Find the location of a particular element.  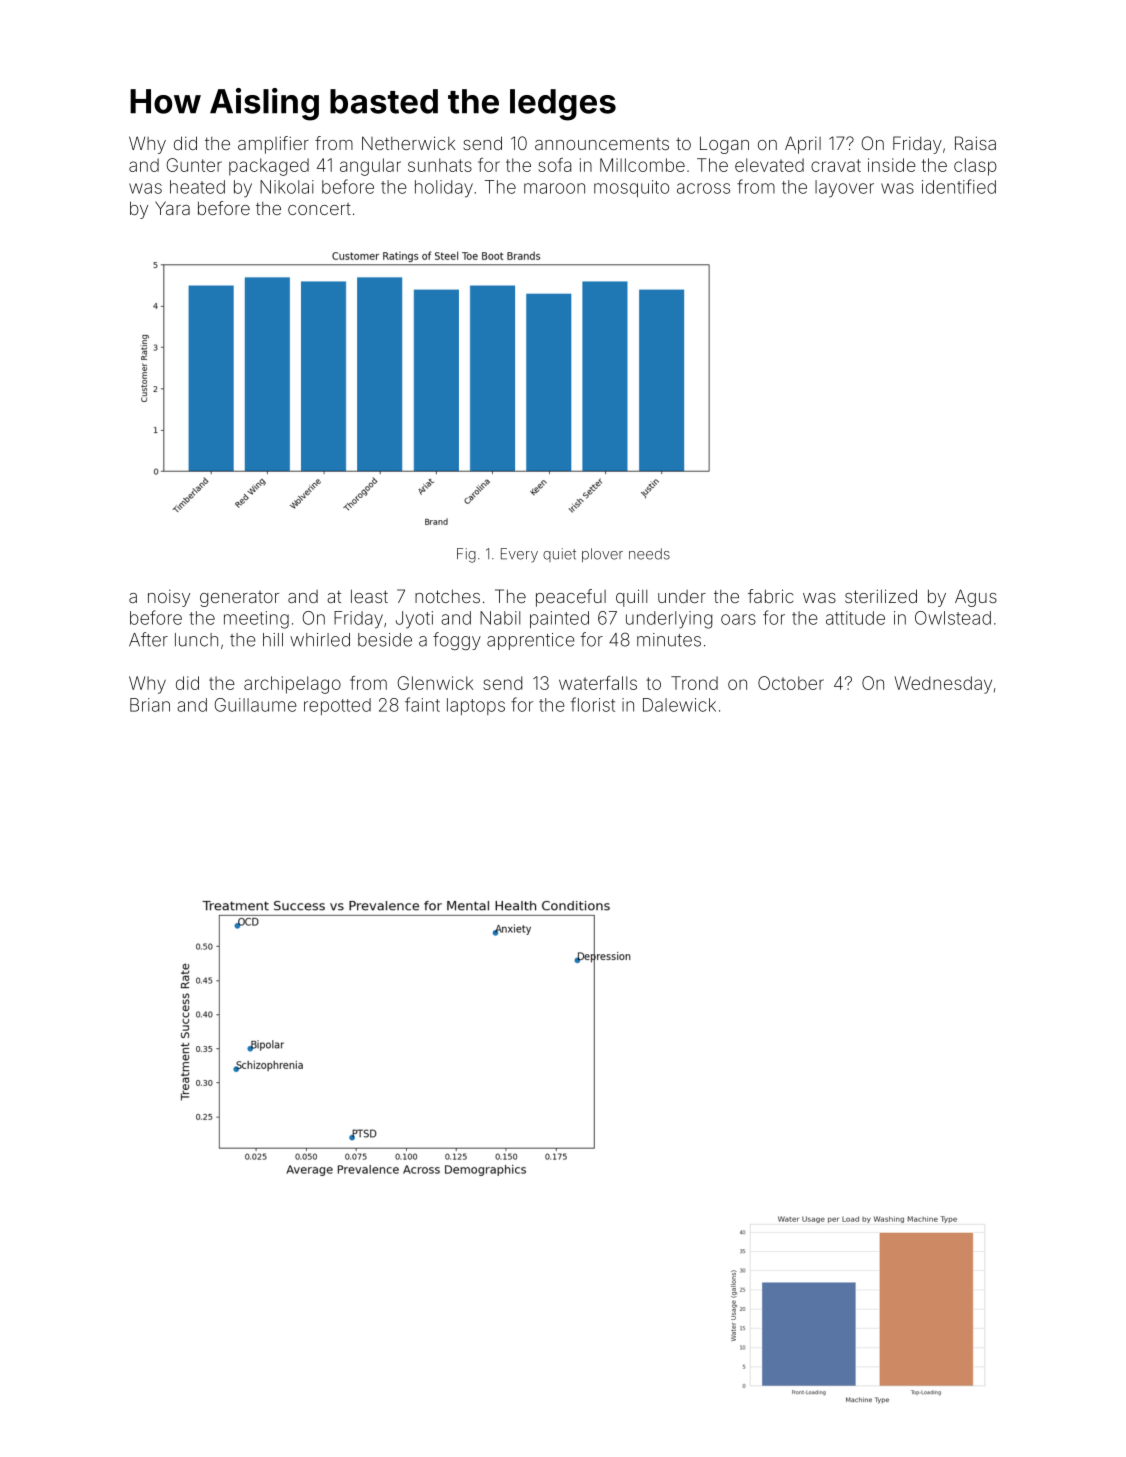

quiet is located at coordinates (559, 555).
